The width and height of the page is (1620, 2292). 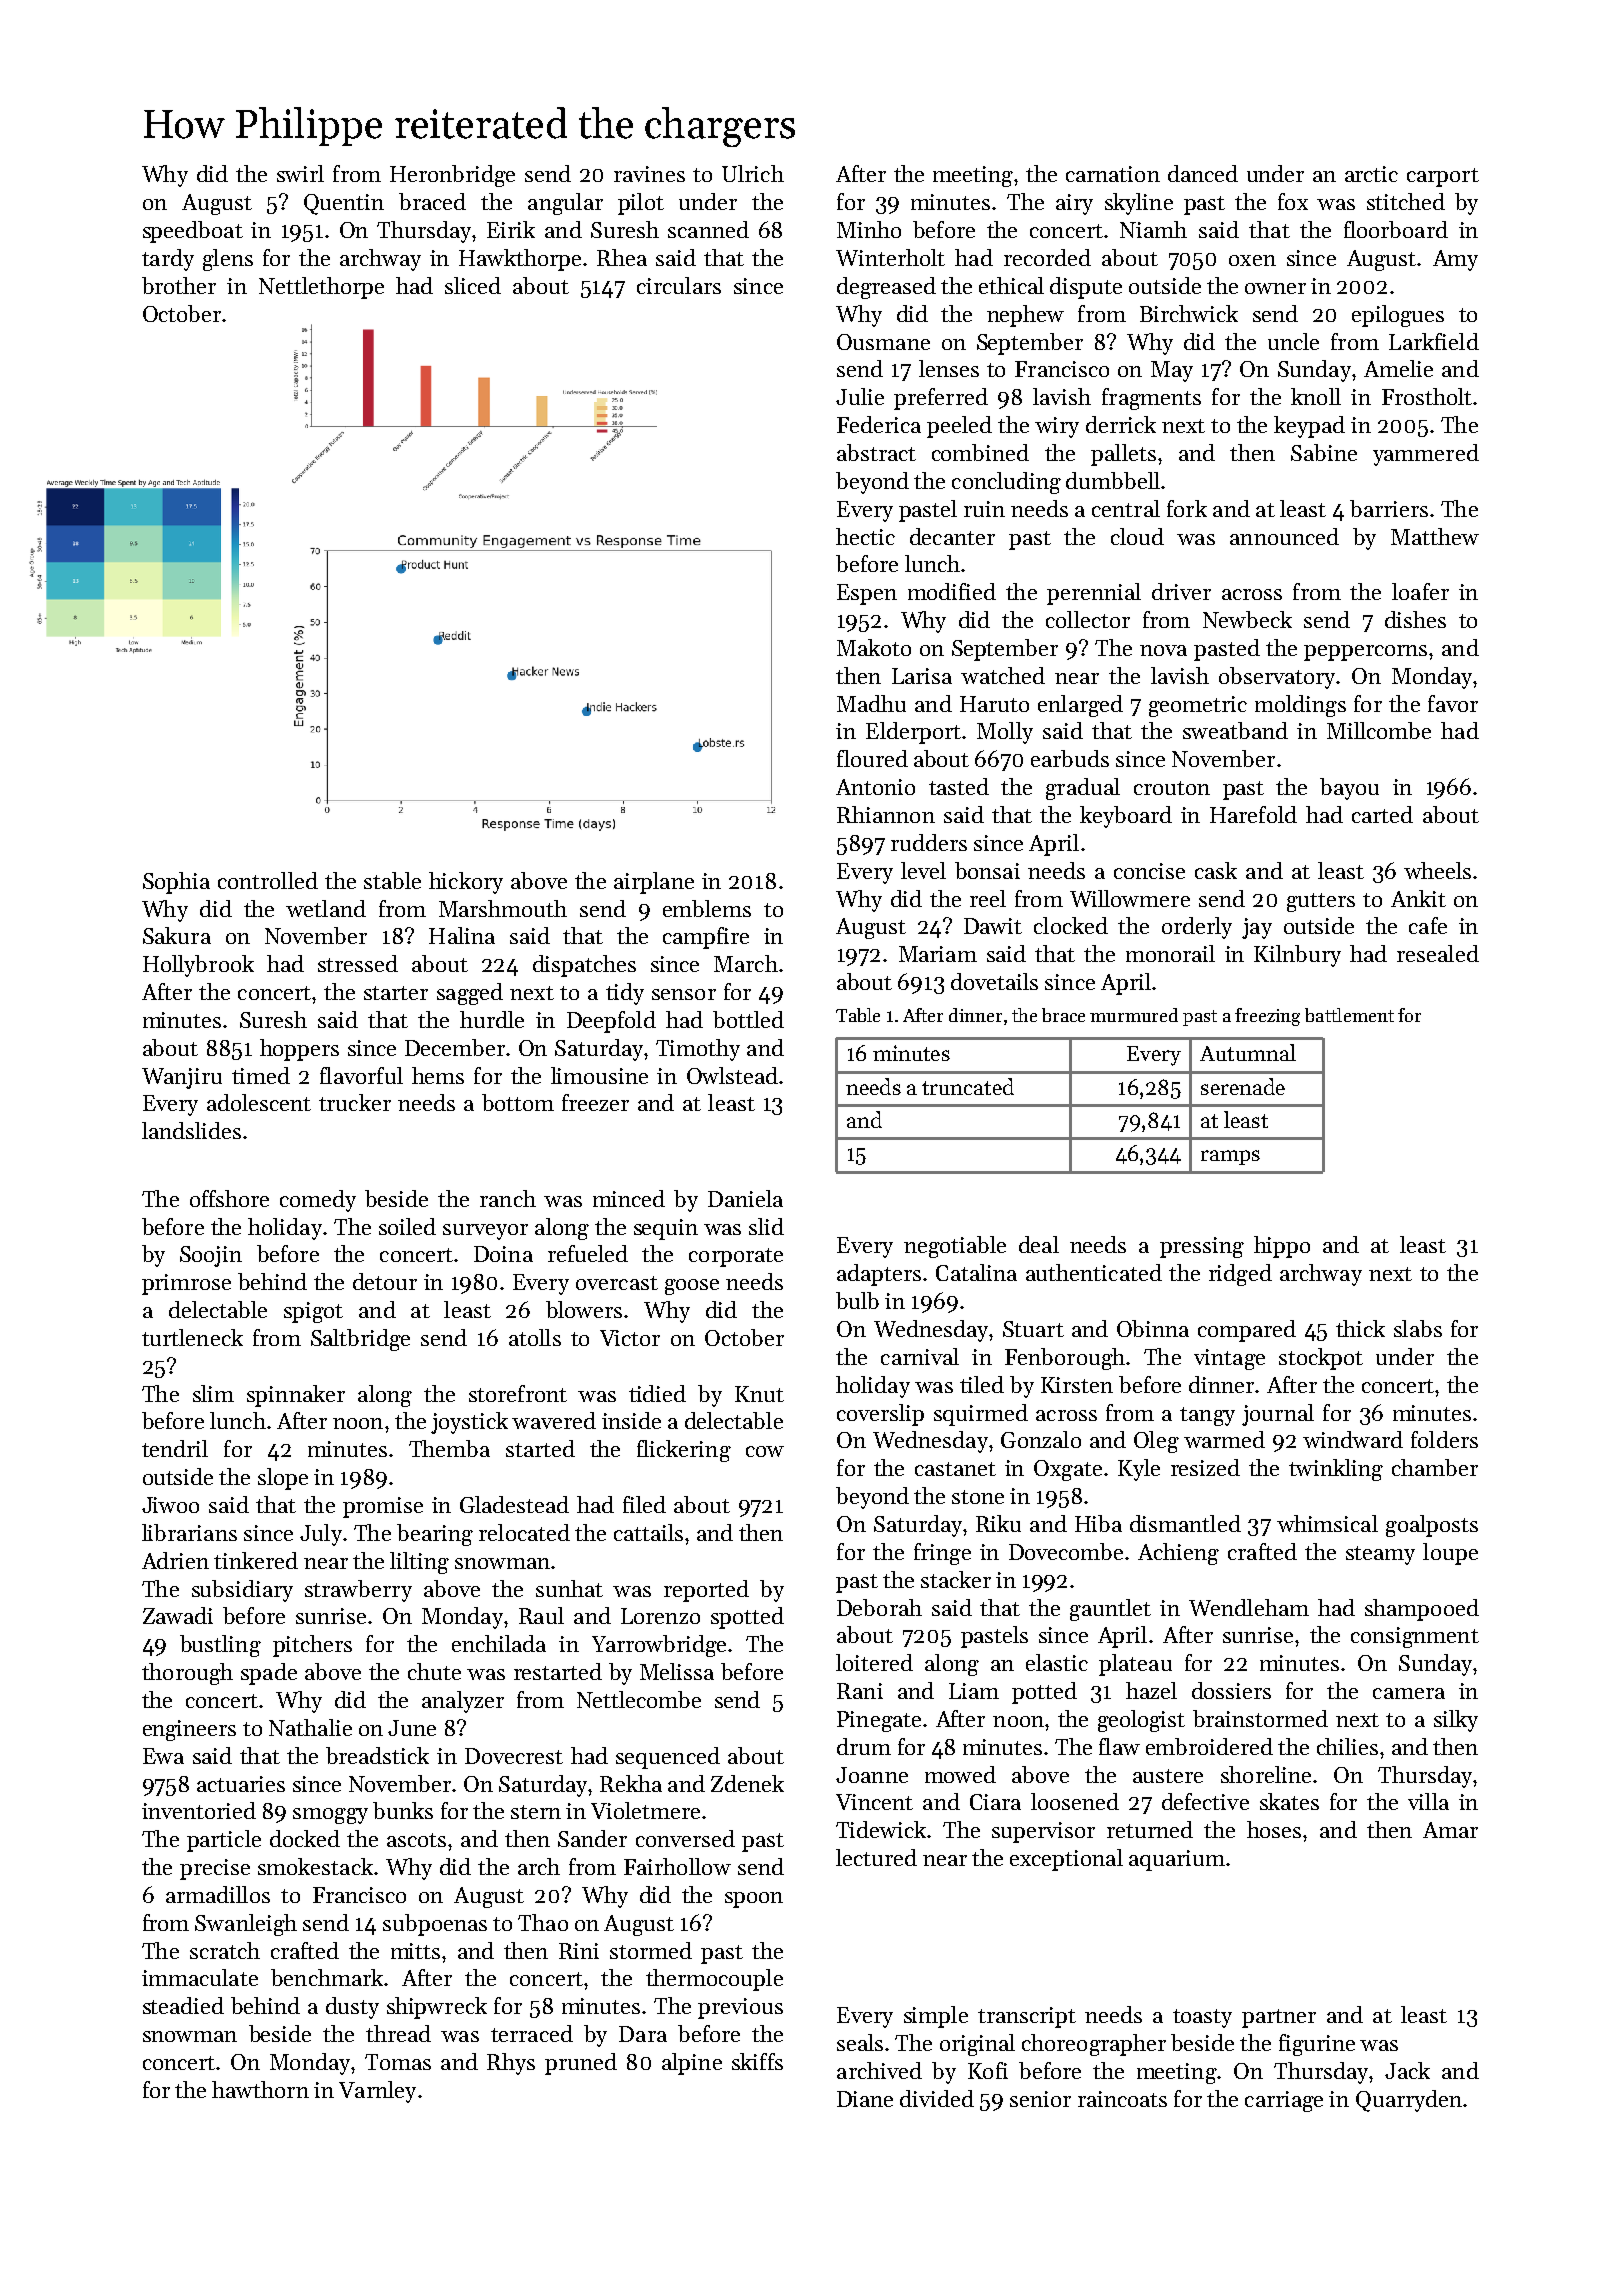 I want to click on overcast, so click(x=617, y=1283).
